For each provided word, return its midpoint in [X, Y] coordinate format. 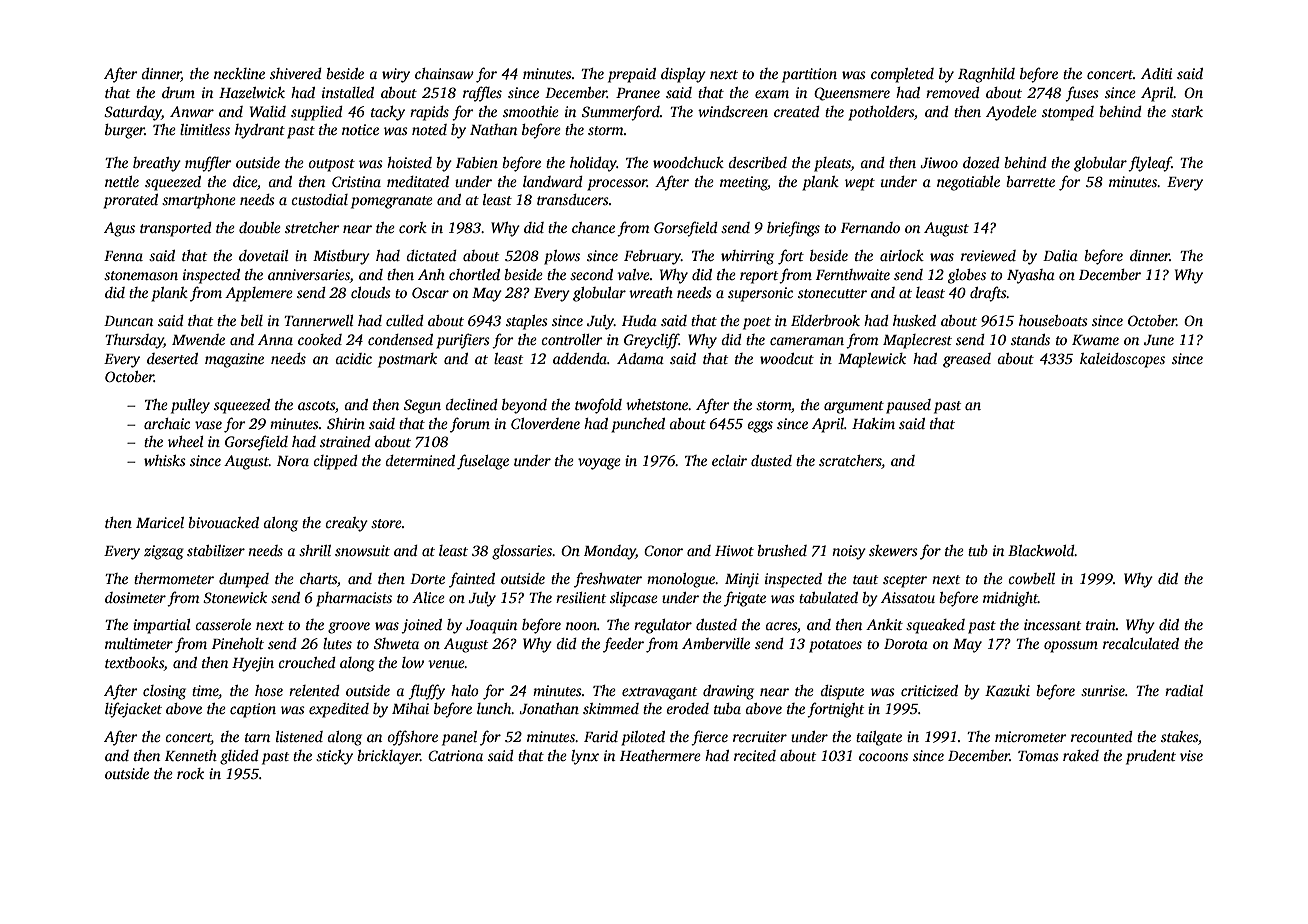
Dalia [1060, 255]
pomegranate [392, 202]
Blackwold [1041, 550]
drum [178, 92]
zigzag [164, 552]
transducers [573, 199]
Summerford [621, 113]
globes [967, 276]
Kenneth [191, 755]
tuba [727, 708]
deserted [172, 358]
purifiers [463, 341]
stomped [1068, 113]
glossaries [522, 552]
